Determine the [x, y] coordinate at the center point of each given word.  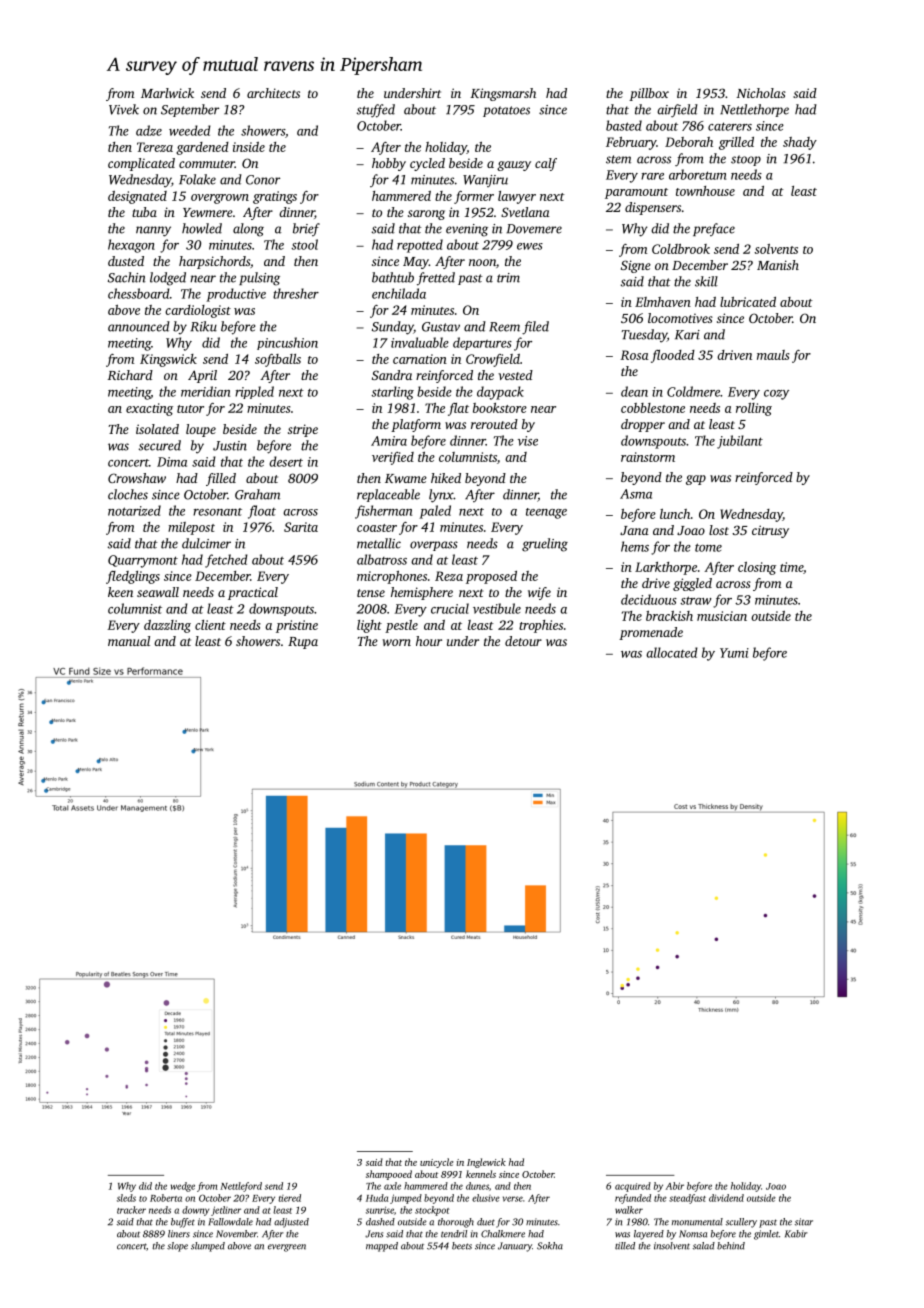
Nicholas [761, 93]
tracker [131, 1210]
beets [462, 1246]
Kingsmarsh [503, 94]
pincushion [287, 343]
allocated [672, 652]
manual [129, 641]
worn [396, 642]
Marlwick [167, 93]
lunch [675, 514]
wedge [183, 1187]
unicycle [436, 1163]
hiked [446, 478]
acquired [633, 1187]
